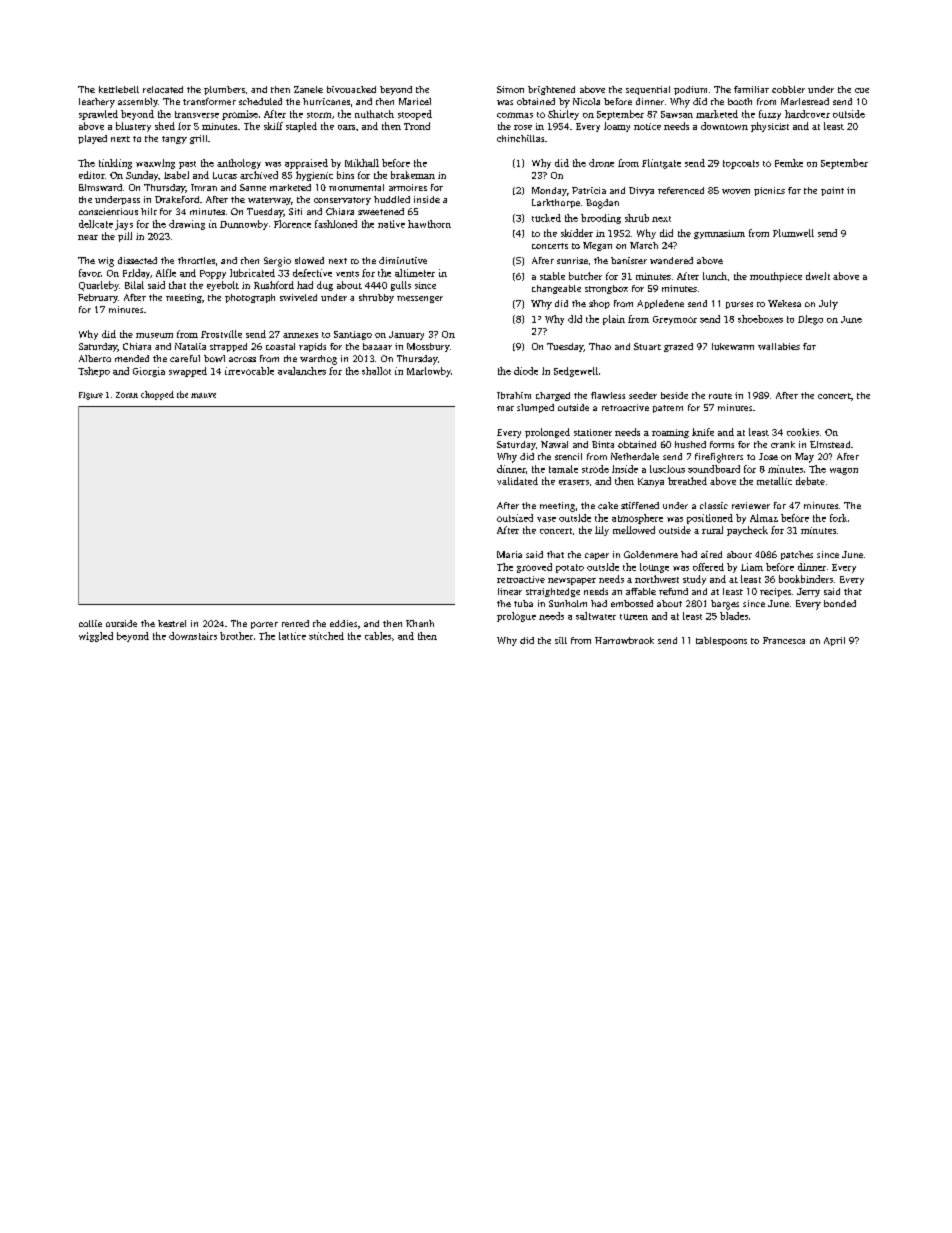 This screenshot has width=952, height=1233. What do you see at coordinates (429, 224) in the screenshot?
I see `hawthorn` at bounding box center [429, 224].
